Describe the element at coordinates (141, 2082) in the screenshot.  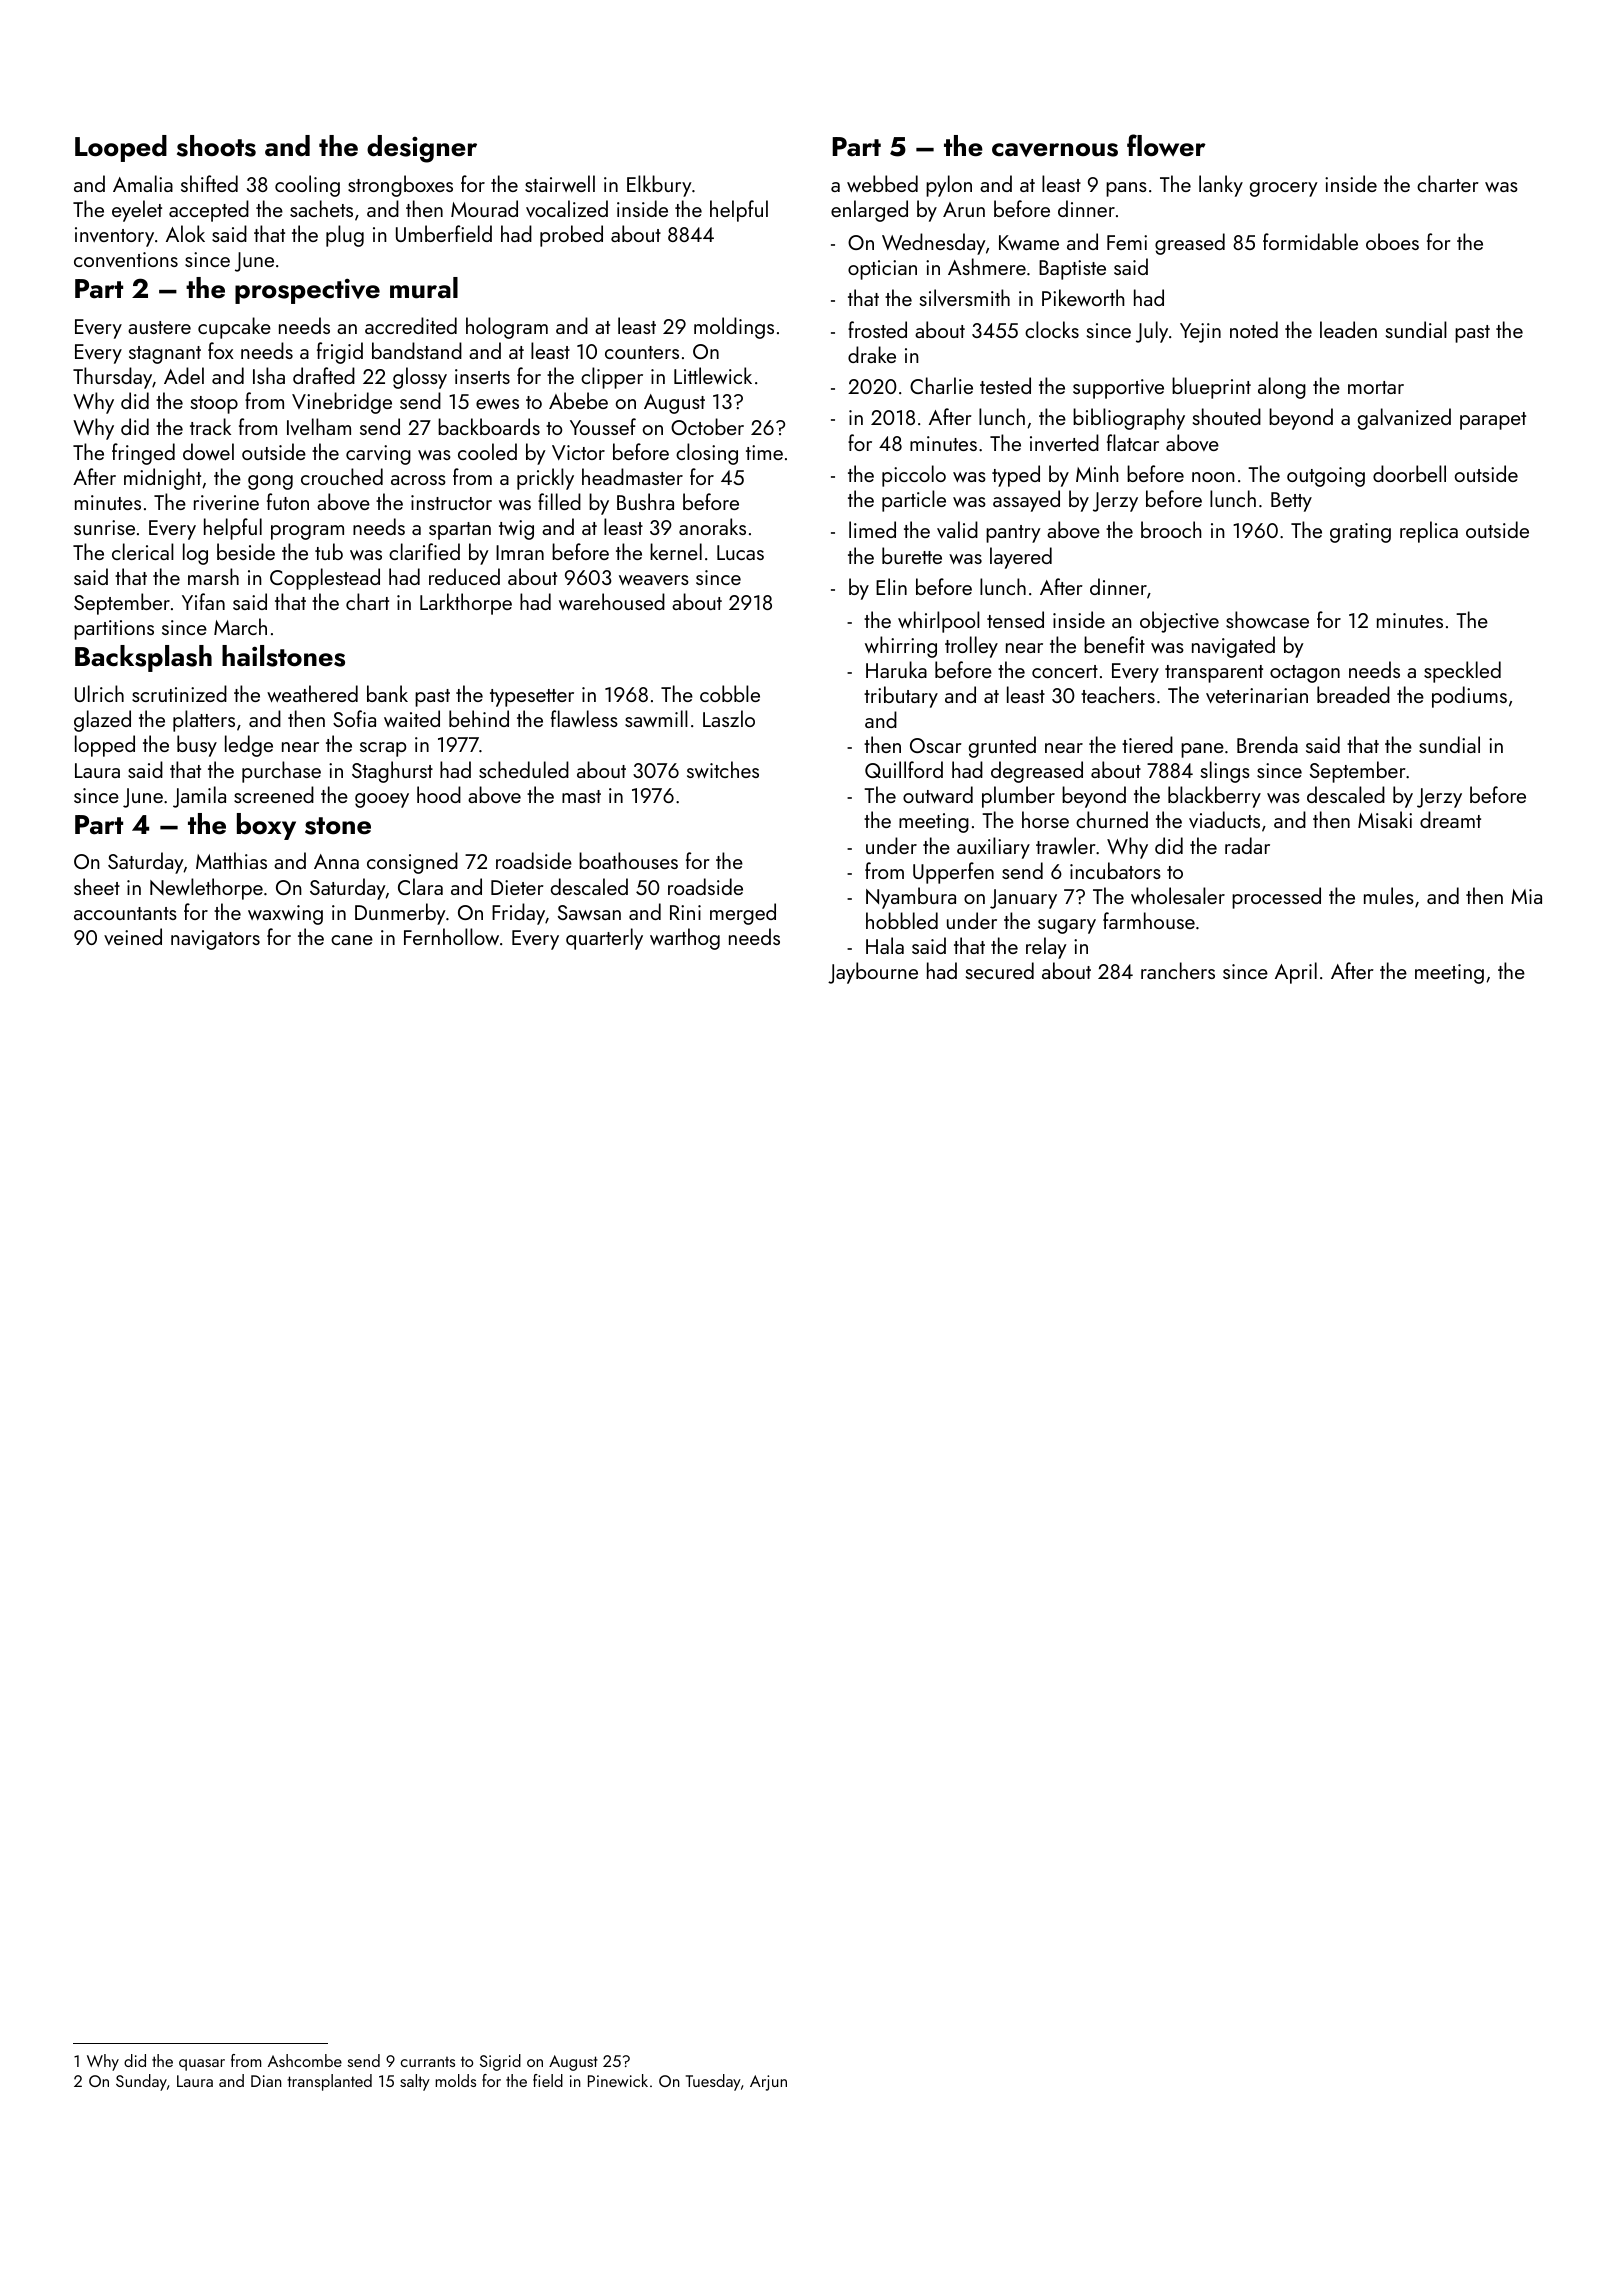
I see `Sunday` at that location.
